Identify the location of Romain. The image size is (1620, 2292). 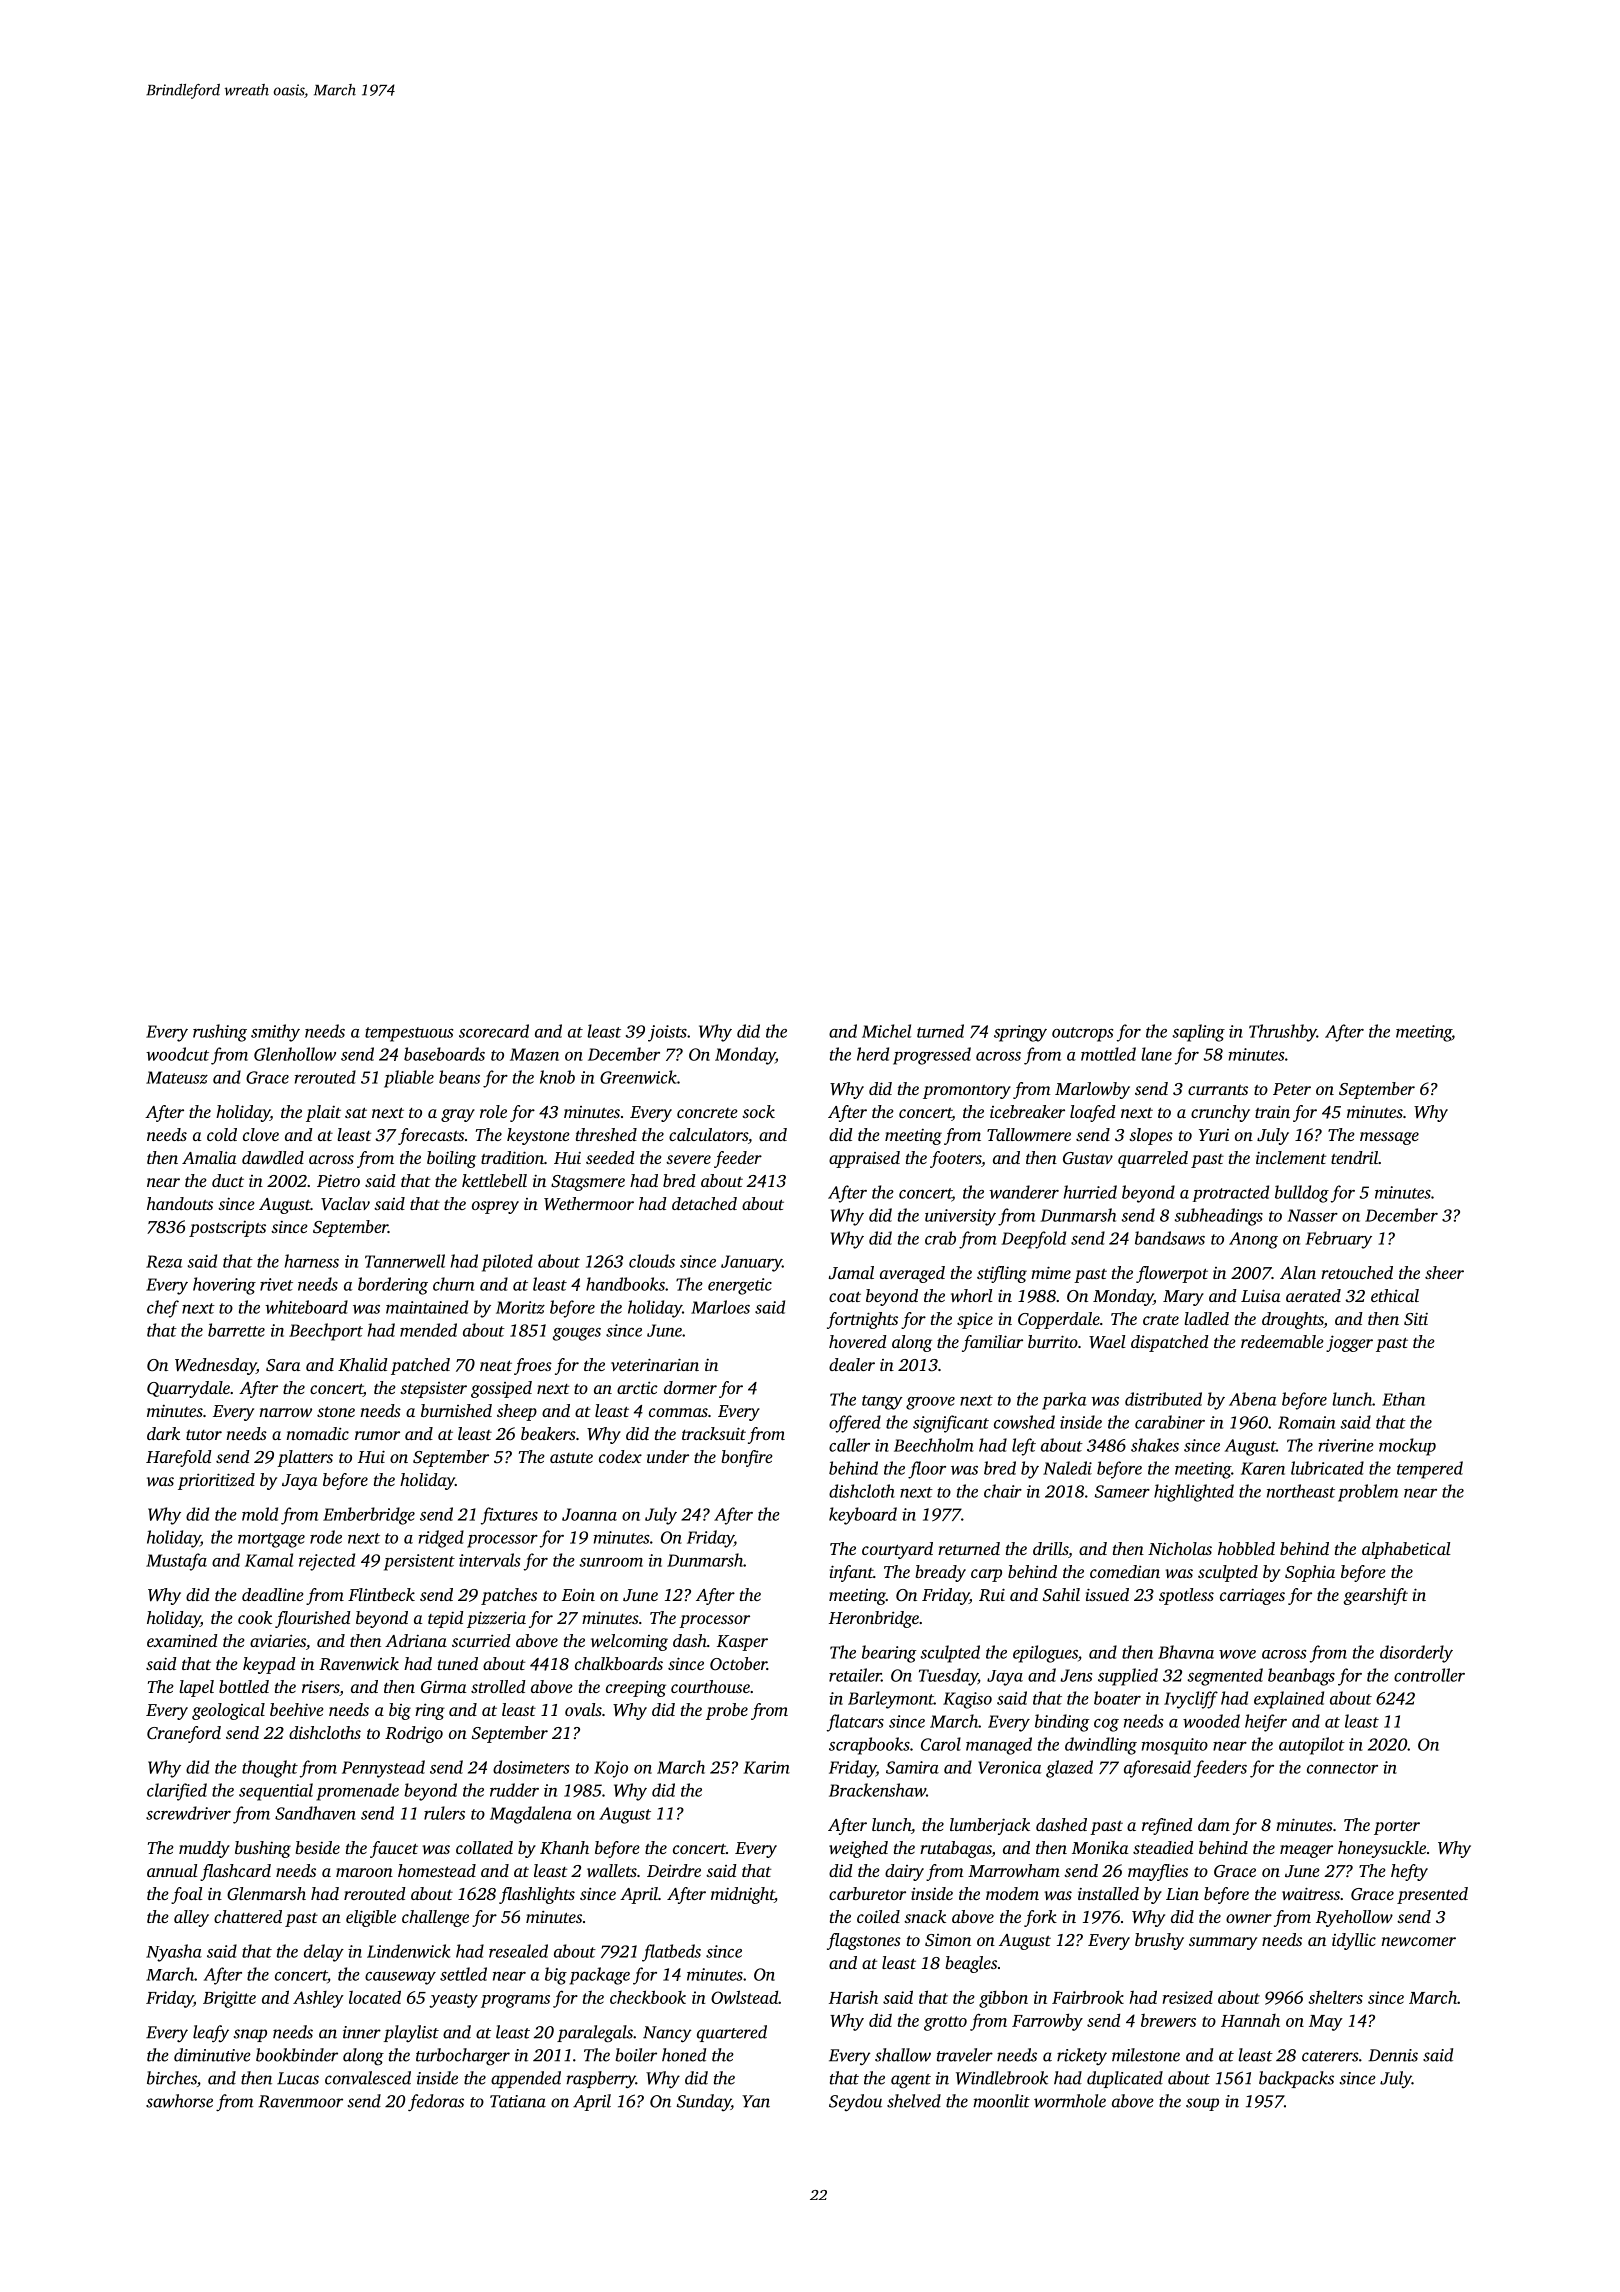
(1306, 1422).
